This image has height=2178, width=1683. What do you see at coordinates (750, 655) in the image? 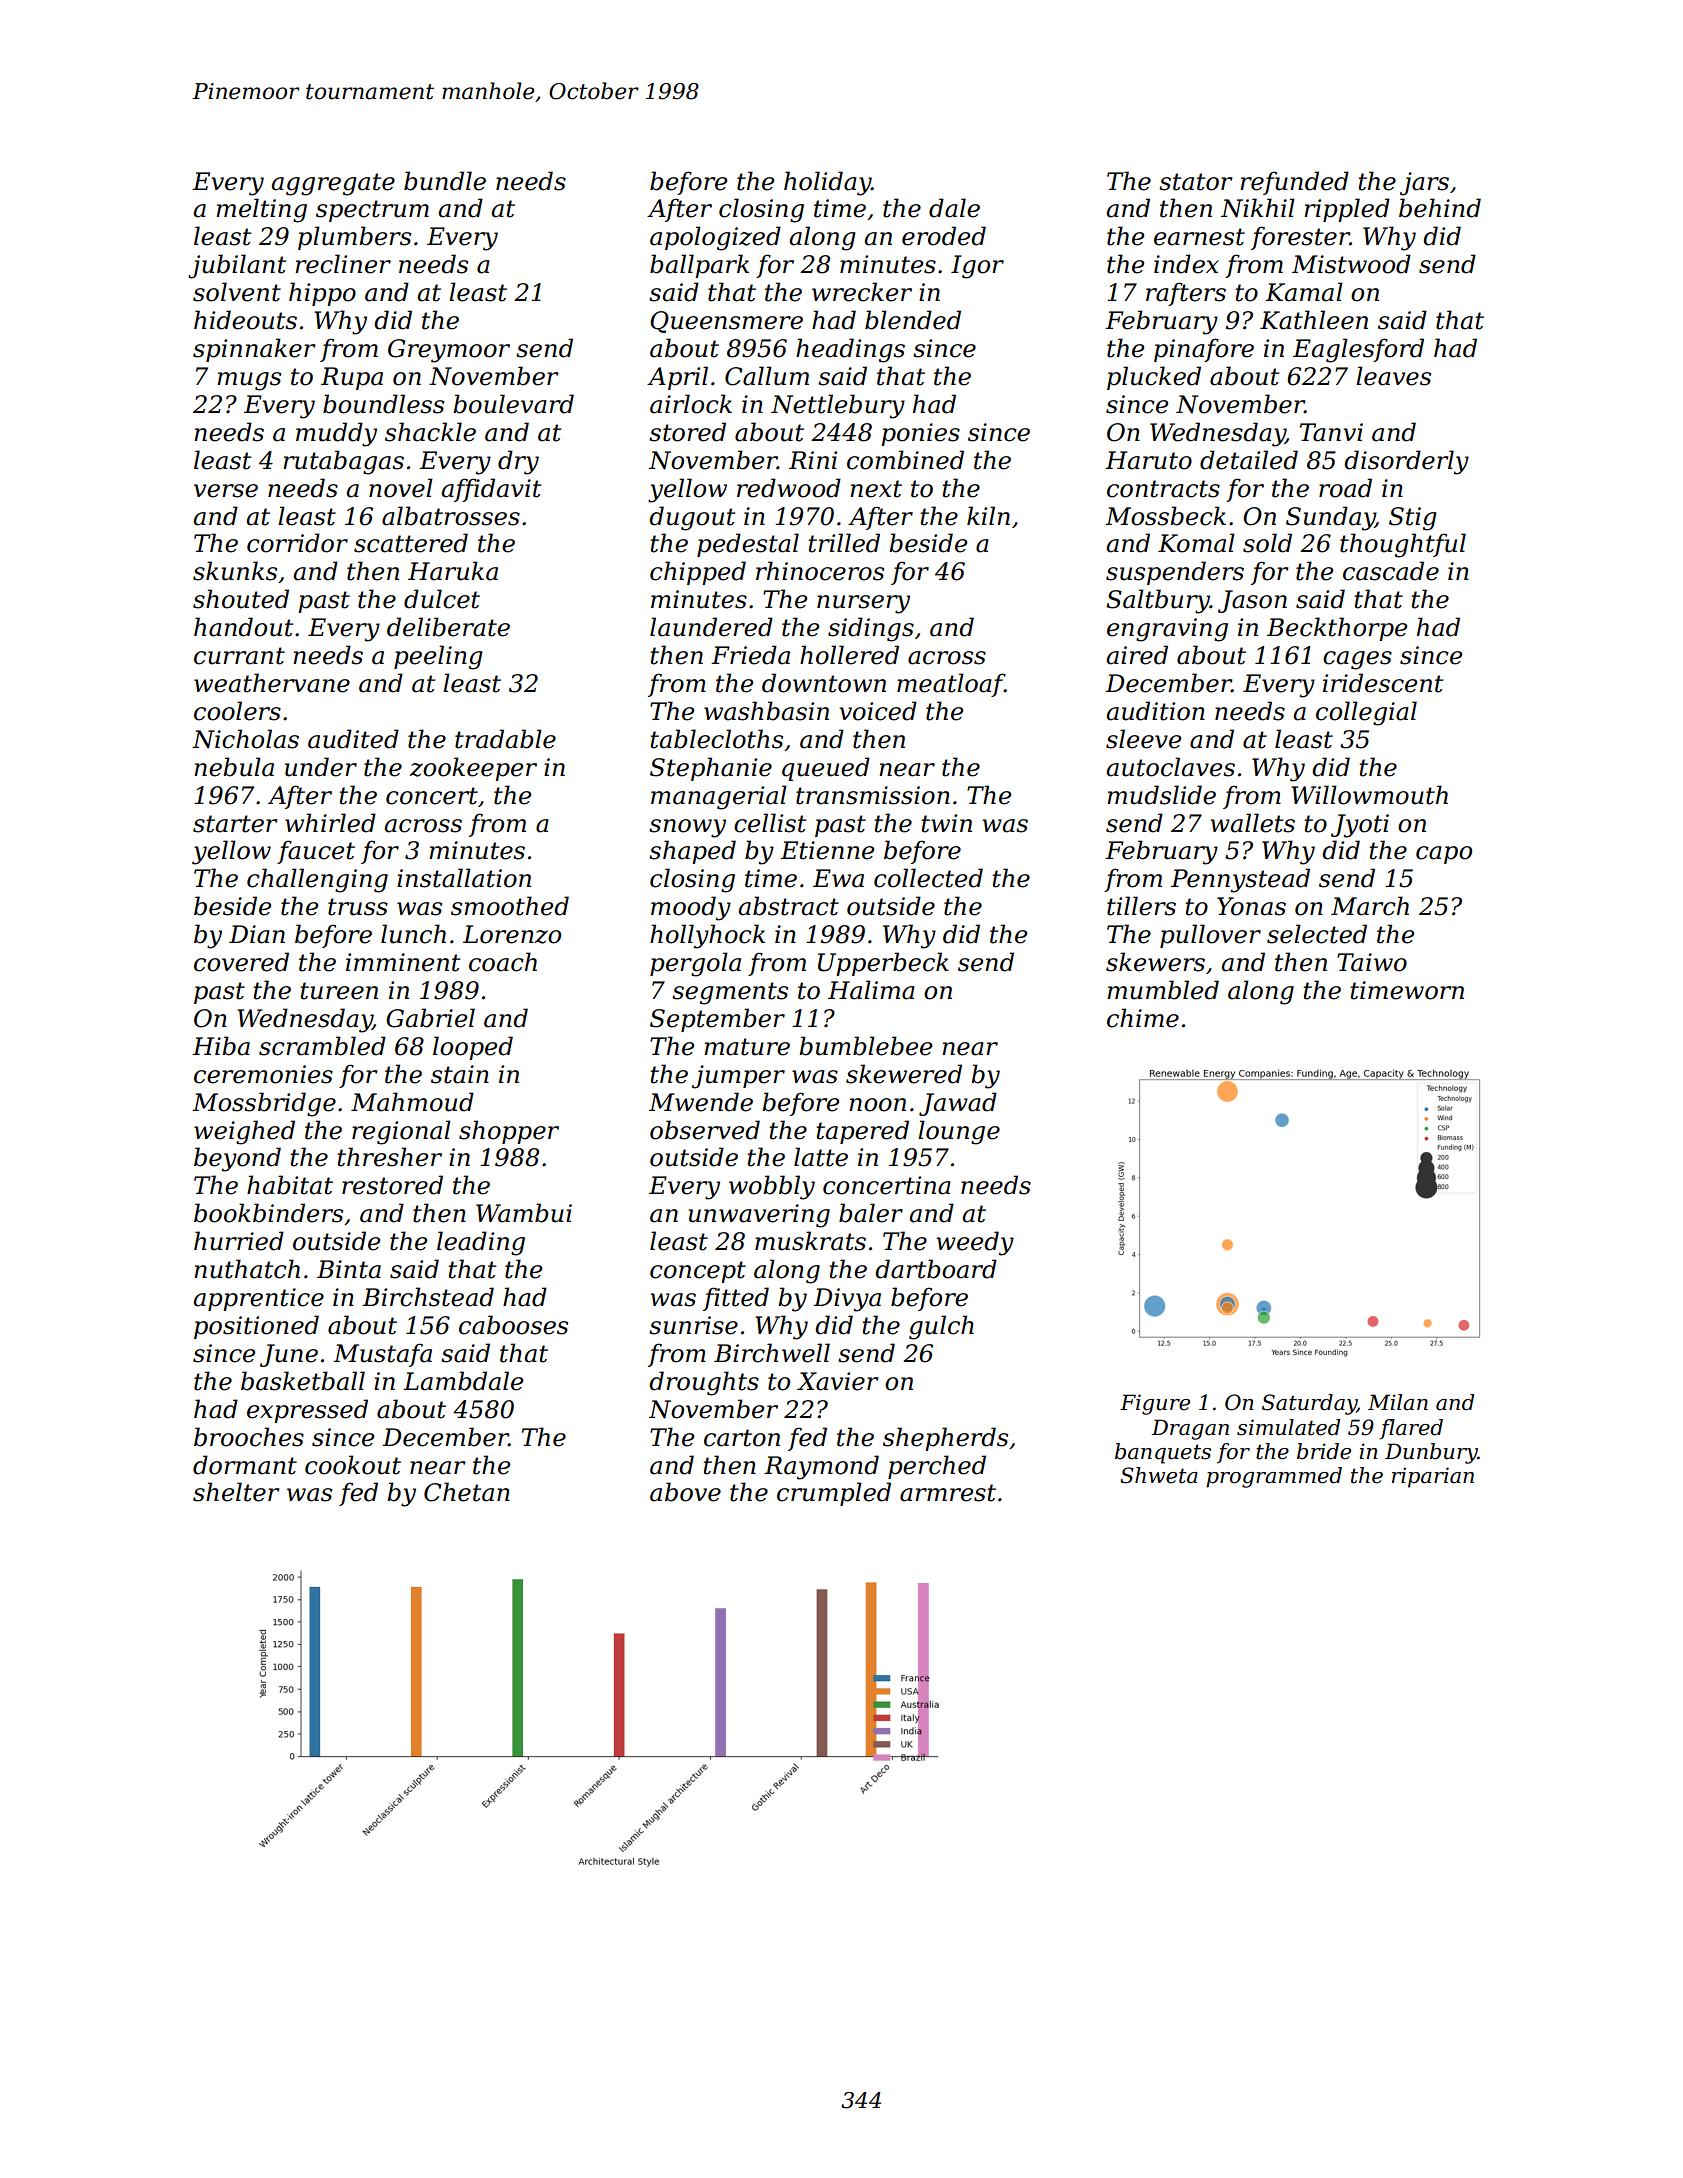
I see `Frieda` at bounding box center [750, 655].
